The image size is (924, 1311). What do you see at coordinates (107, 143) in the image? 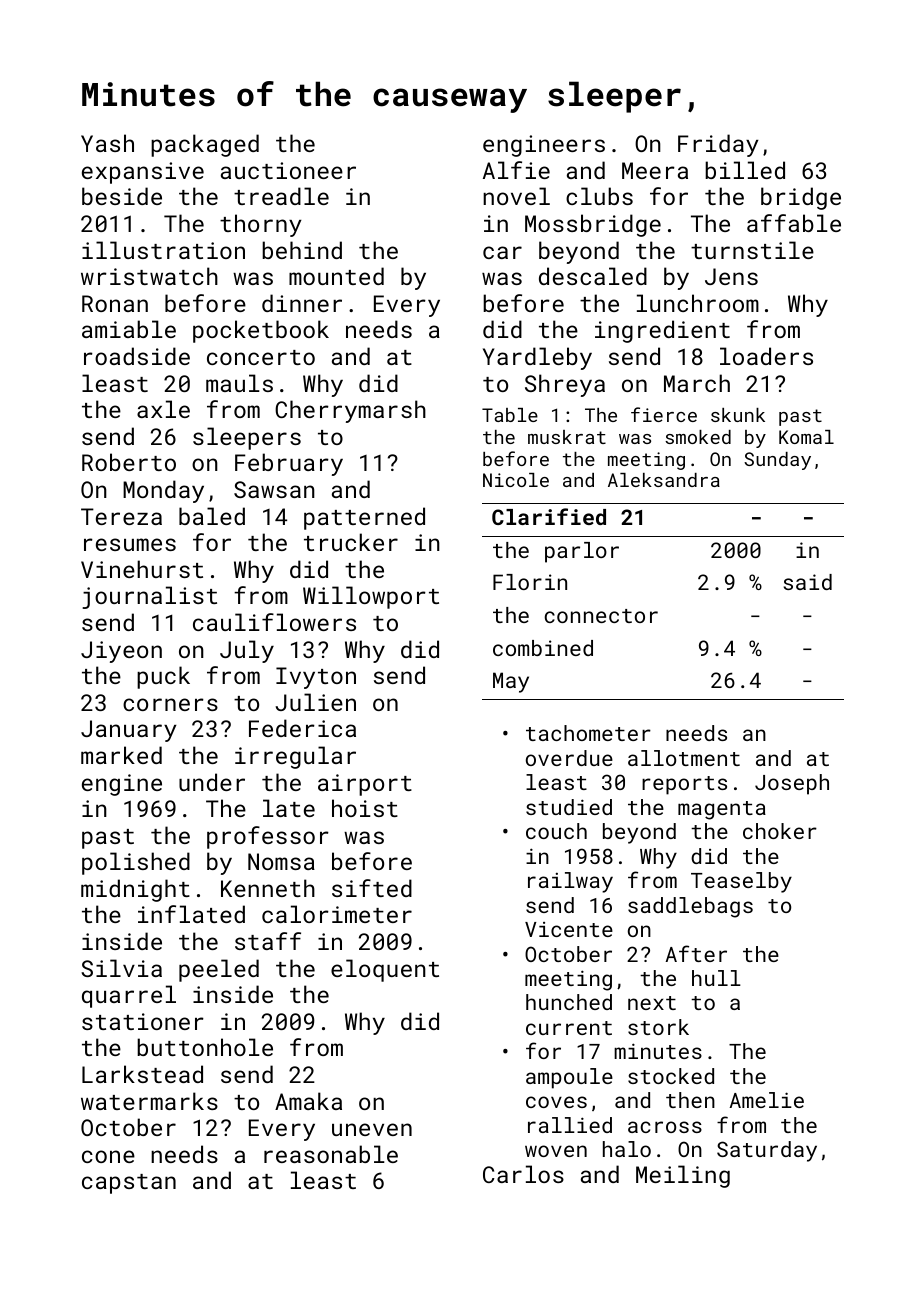
I see `Yash` at bounding box center [107, 143].
